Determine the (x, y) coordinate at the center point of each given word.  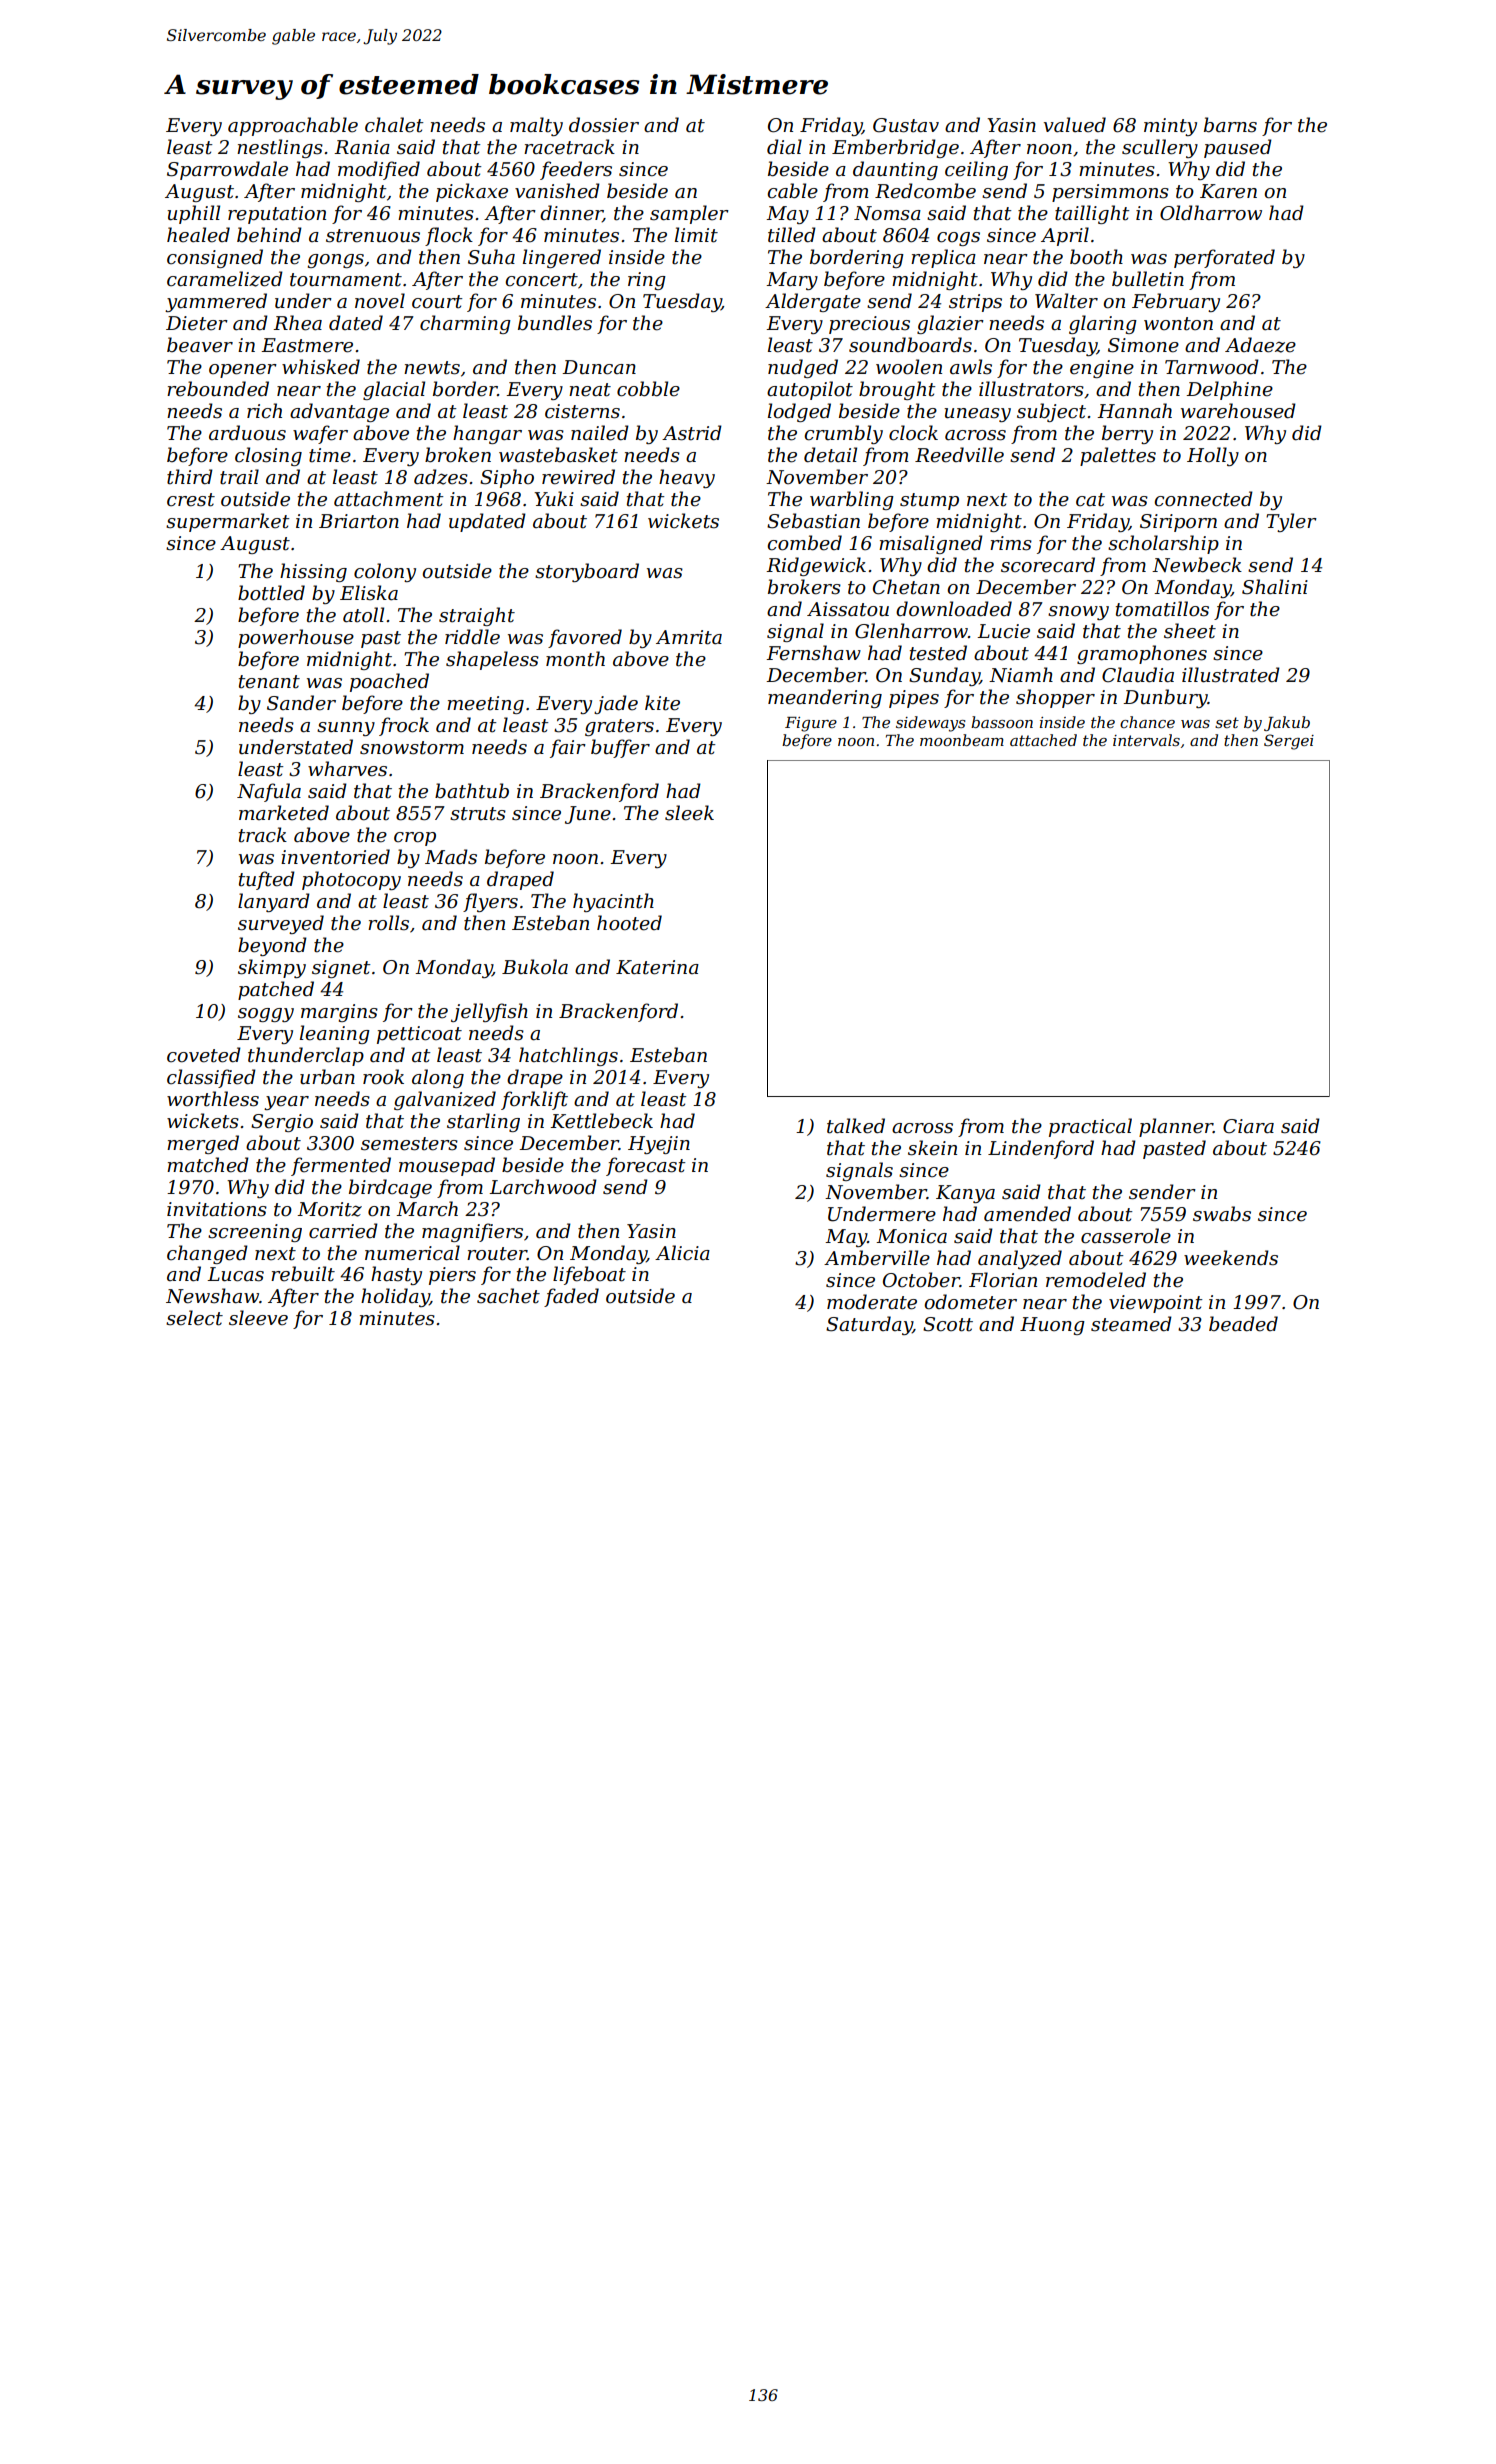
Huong (1052, 1326)
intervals (1146, 740)
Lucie (1003, 631)
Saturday (869, 1325)
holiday (395, 1297)
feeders (576, 170)
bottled (271, 593)
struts (478, 814)
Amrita (689, 637)
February (1176, 302)
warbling (852, 500)
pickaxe (472, 192)
